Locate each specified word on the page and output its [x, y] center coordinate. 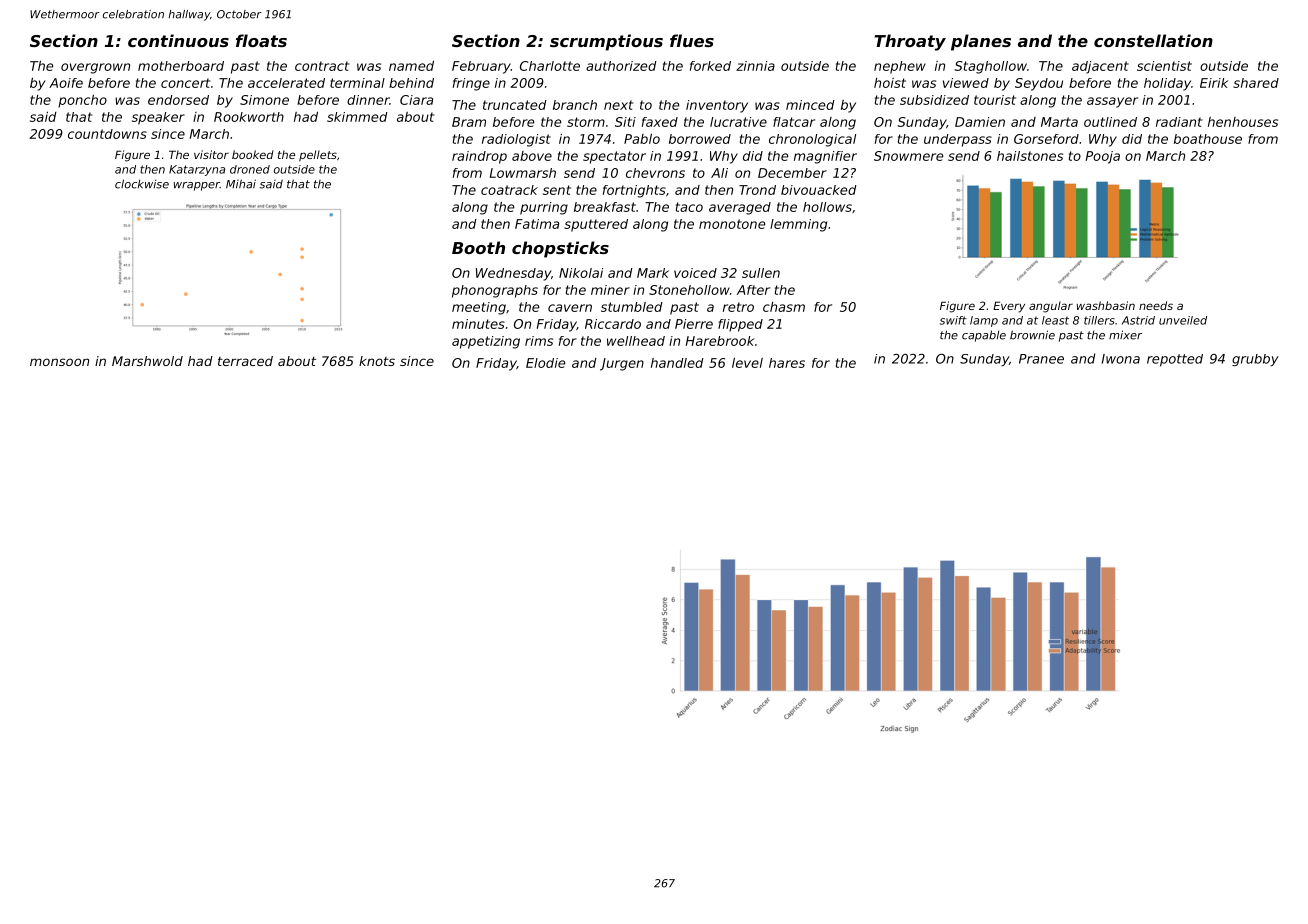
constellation [1153, 40]
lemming [798, 225]
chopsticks [560, 249]
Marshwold [147, 361]
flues [692, 40]
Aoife [66, 83]
